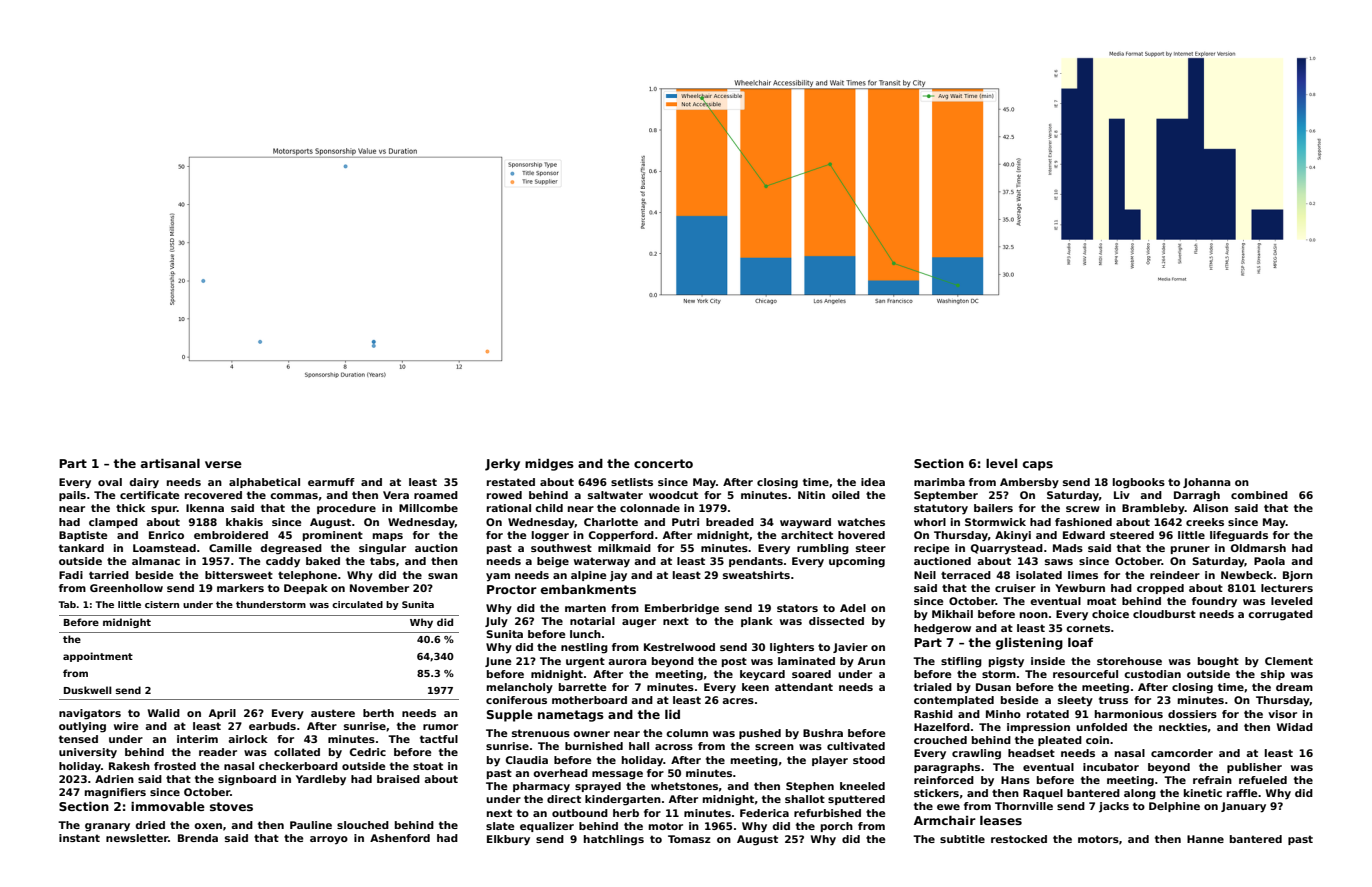 The height and width of the screenshot is (887, 1372). What do you see at coordinates (150, 825) in the screenshot?
I see `dried` at bounding box center [150, 825].
